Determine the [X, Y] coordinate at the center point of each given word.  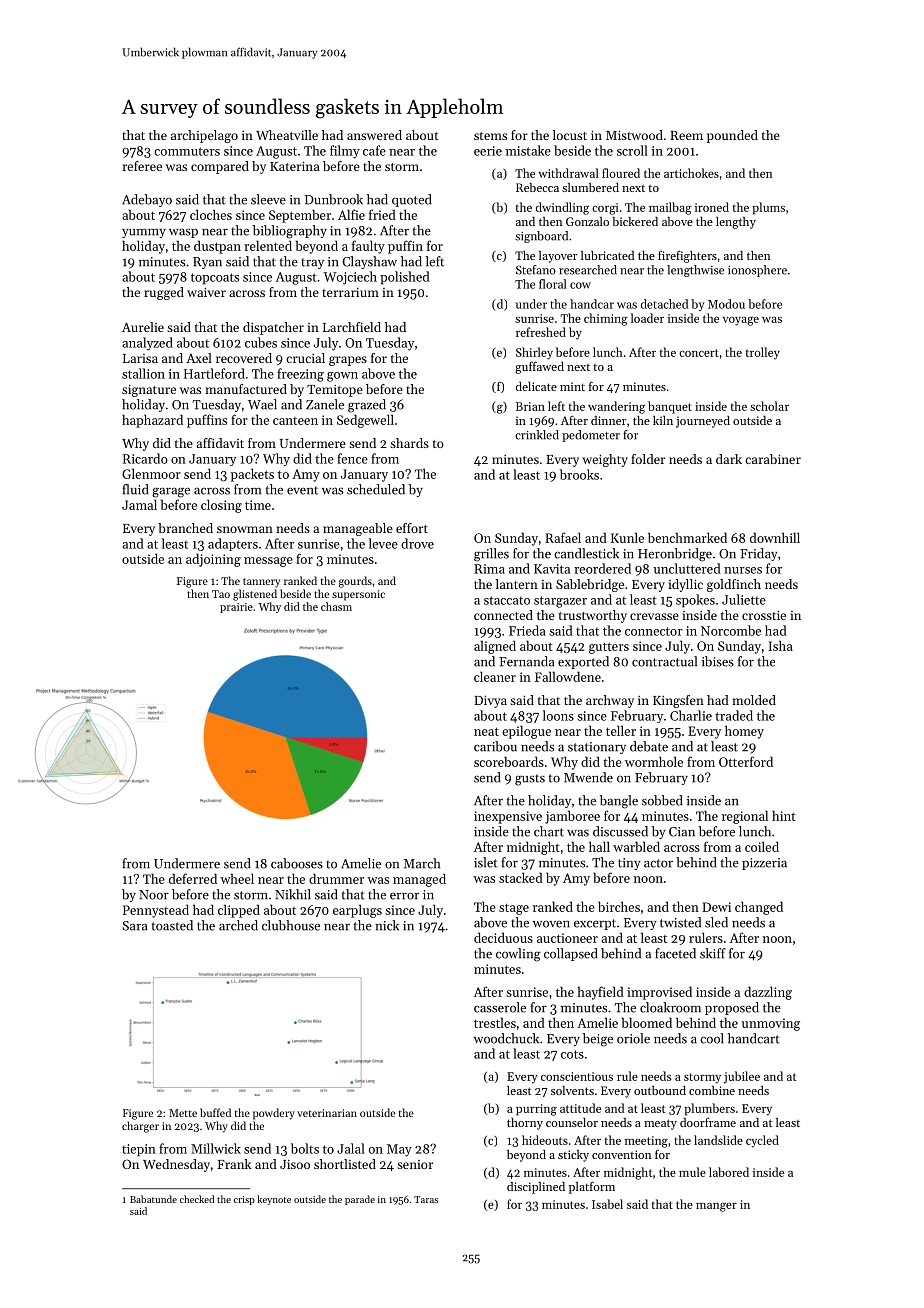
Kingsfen [678, 701]
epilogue [526, 732]
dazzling [768, 993]
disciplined [536, 1188]
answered [374, 135]
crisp [244, 1200]
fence [352, 458]
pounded [732, 136]
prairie [236, 608]
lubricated [607, 255]
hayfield [601, 993]
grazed [367, 406]
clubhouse [291, 925]
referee [142, 166]
